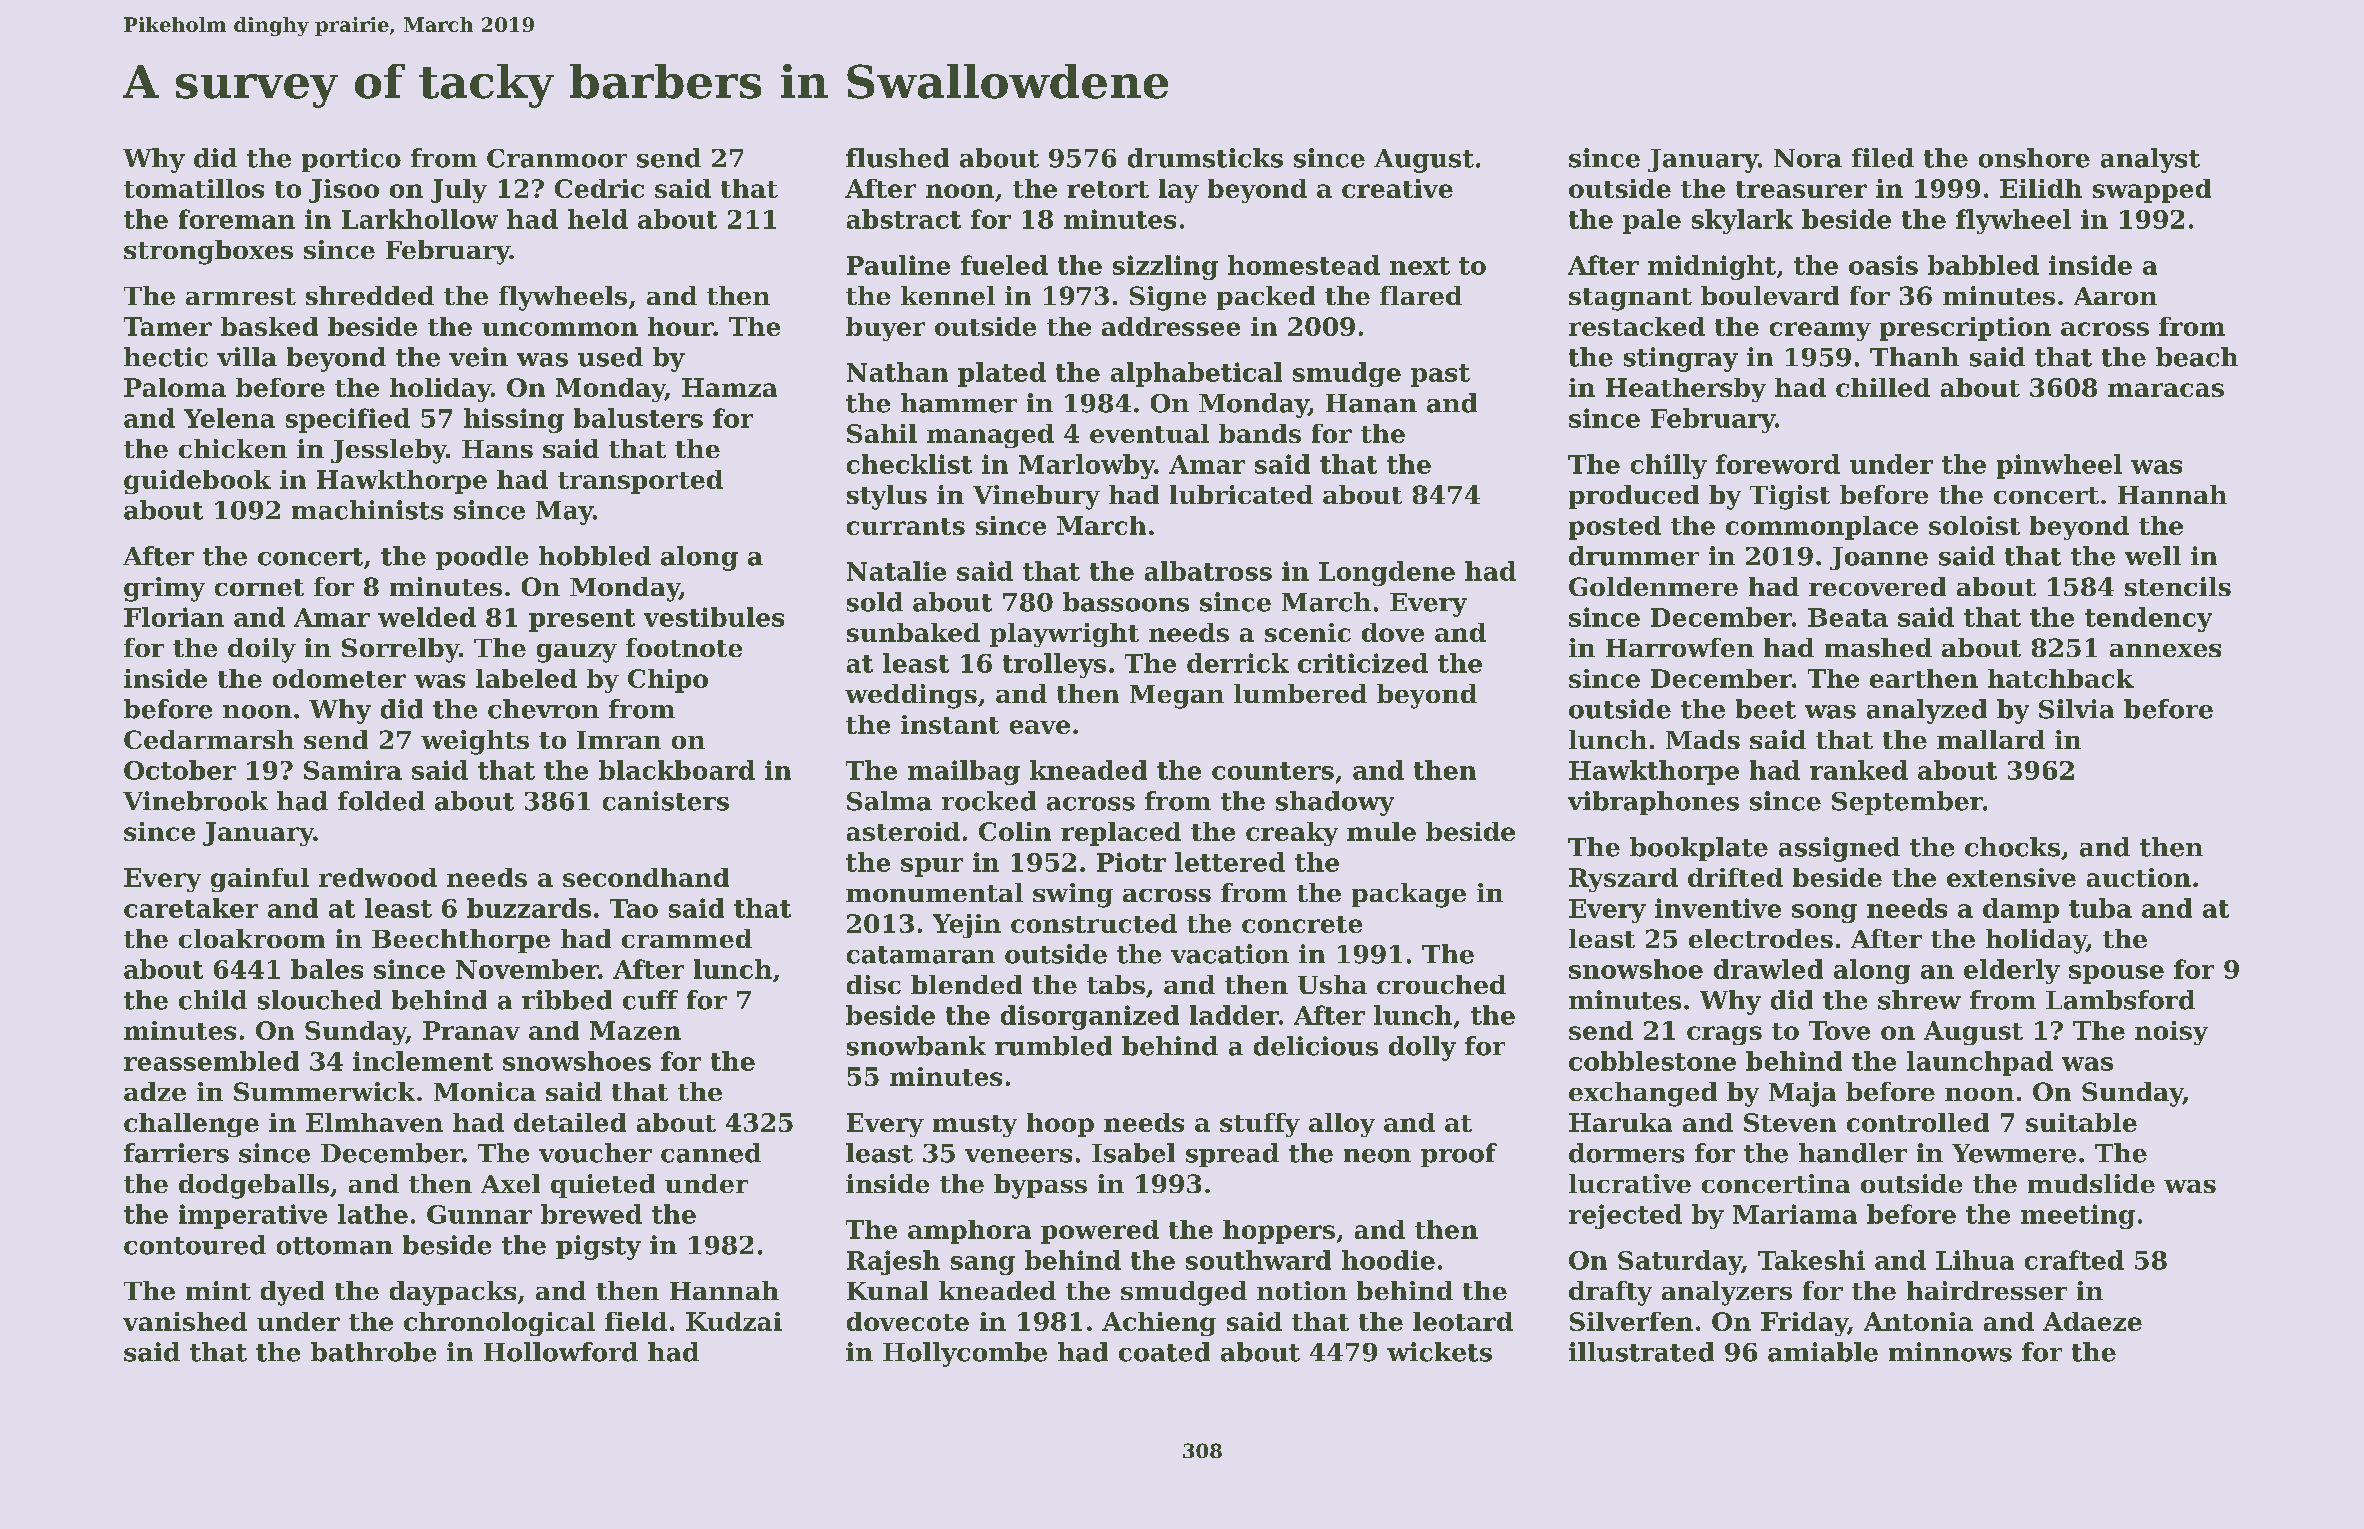 Image resolution: width=2364 pixels, height=1529 pixels. What do you see at coordinates (1387, 573) in the page?
I see `Longdene` at bounding box center [1387, 573].
